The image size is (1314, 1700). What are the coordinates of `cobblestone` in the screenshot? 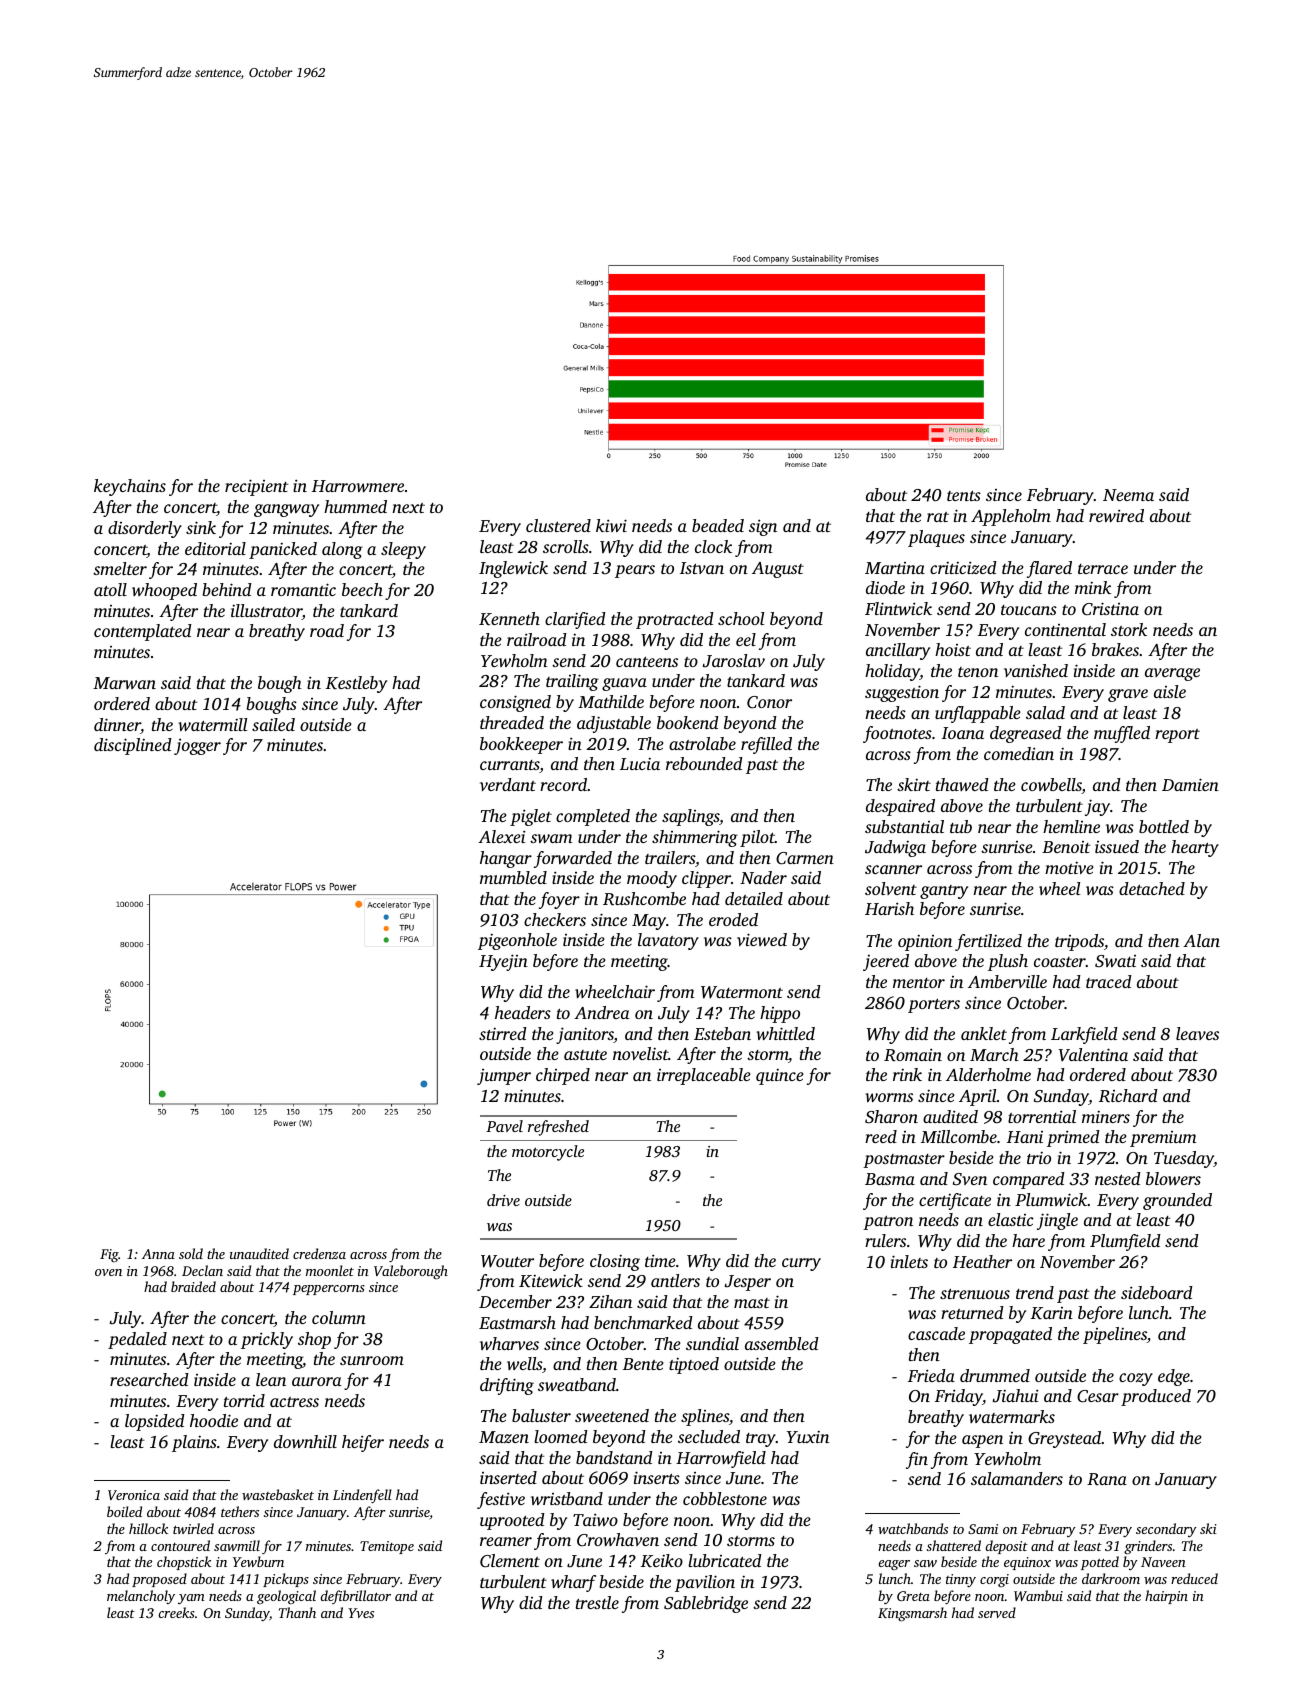 It's located at (725, 1498).
